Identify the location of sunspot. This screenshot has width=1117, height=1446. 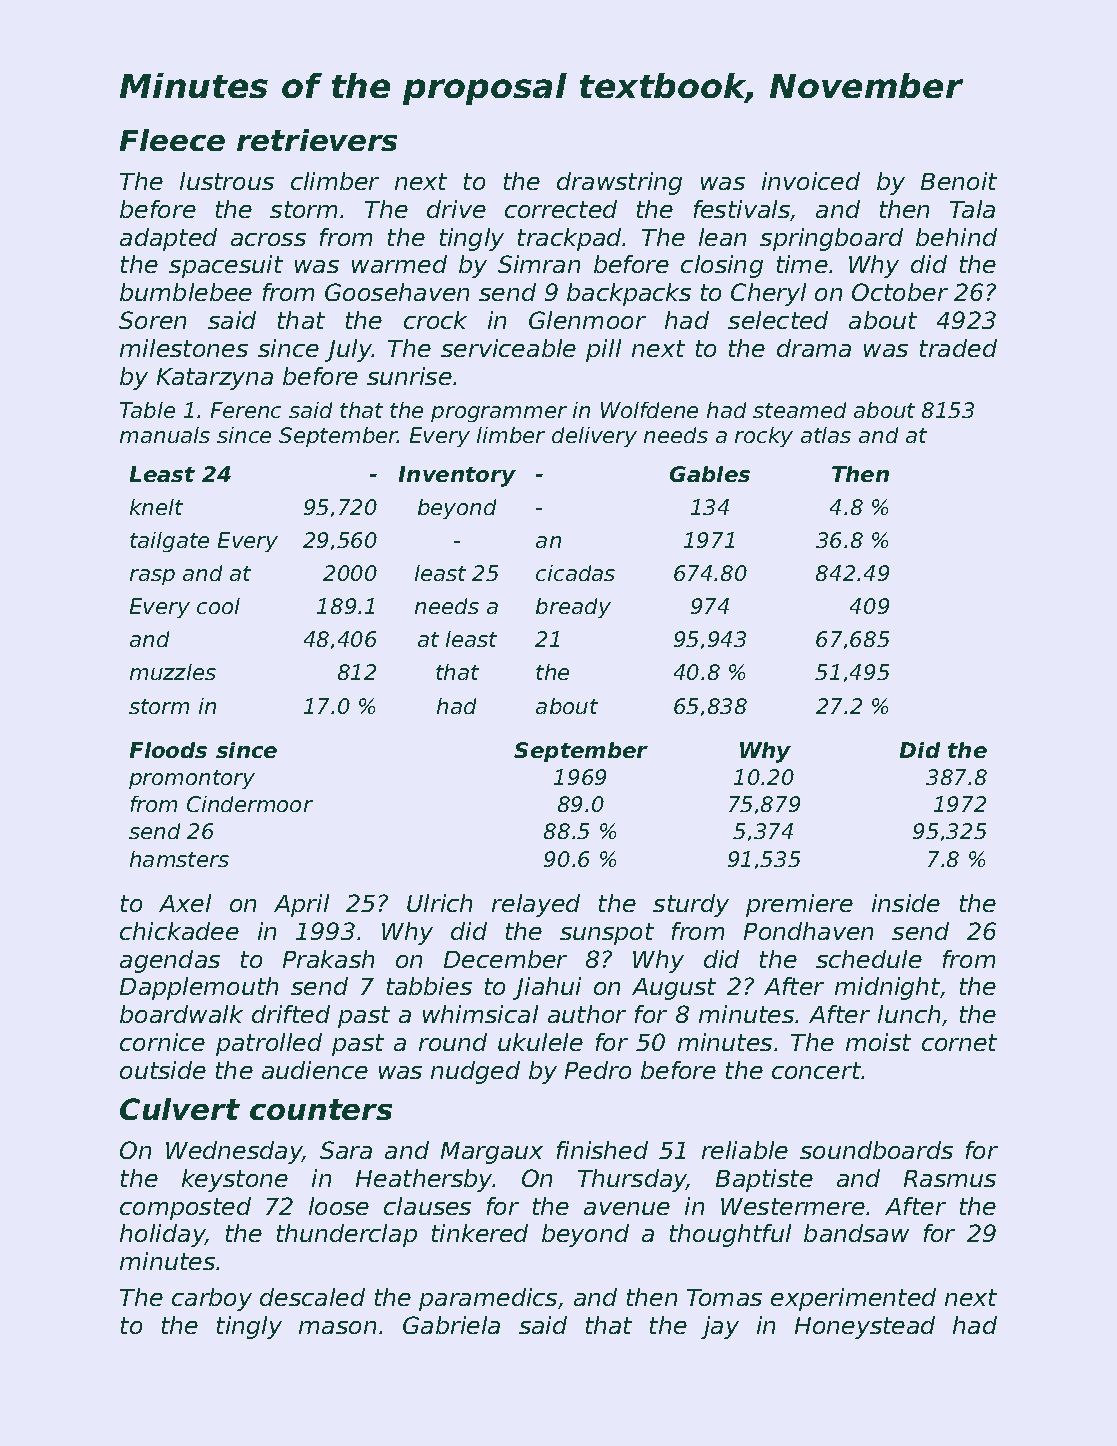
(607, 934).
